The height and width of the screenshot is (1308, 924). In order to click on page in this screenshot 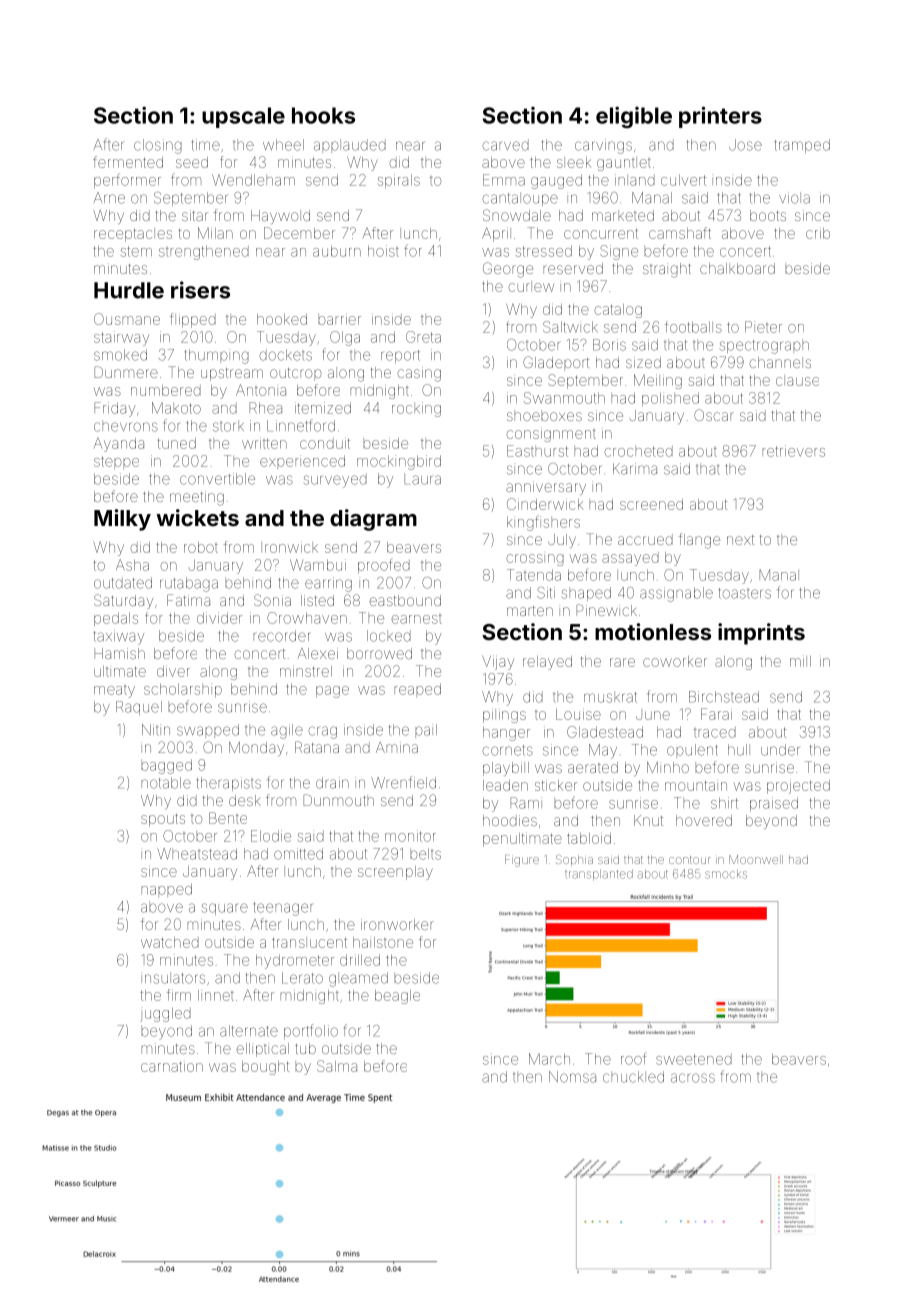, I will do `click(332, 692)`.
